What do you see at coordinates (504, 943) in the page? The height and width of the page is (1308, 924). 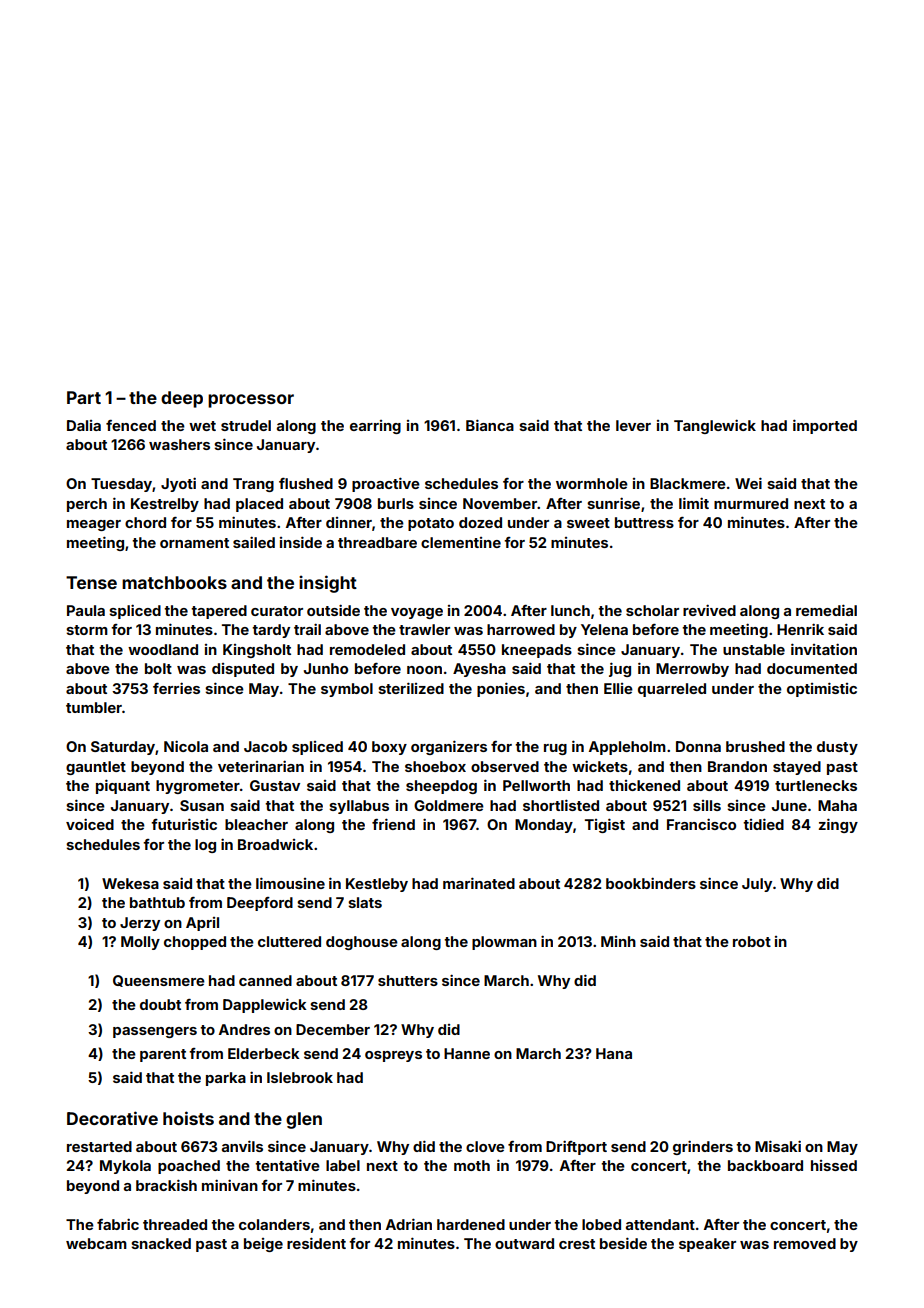 I see `plowman` at bounding box center [504, 943].
